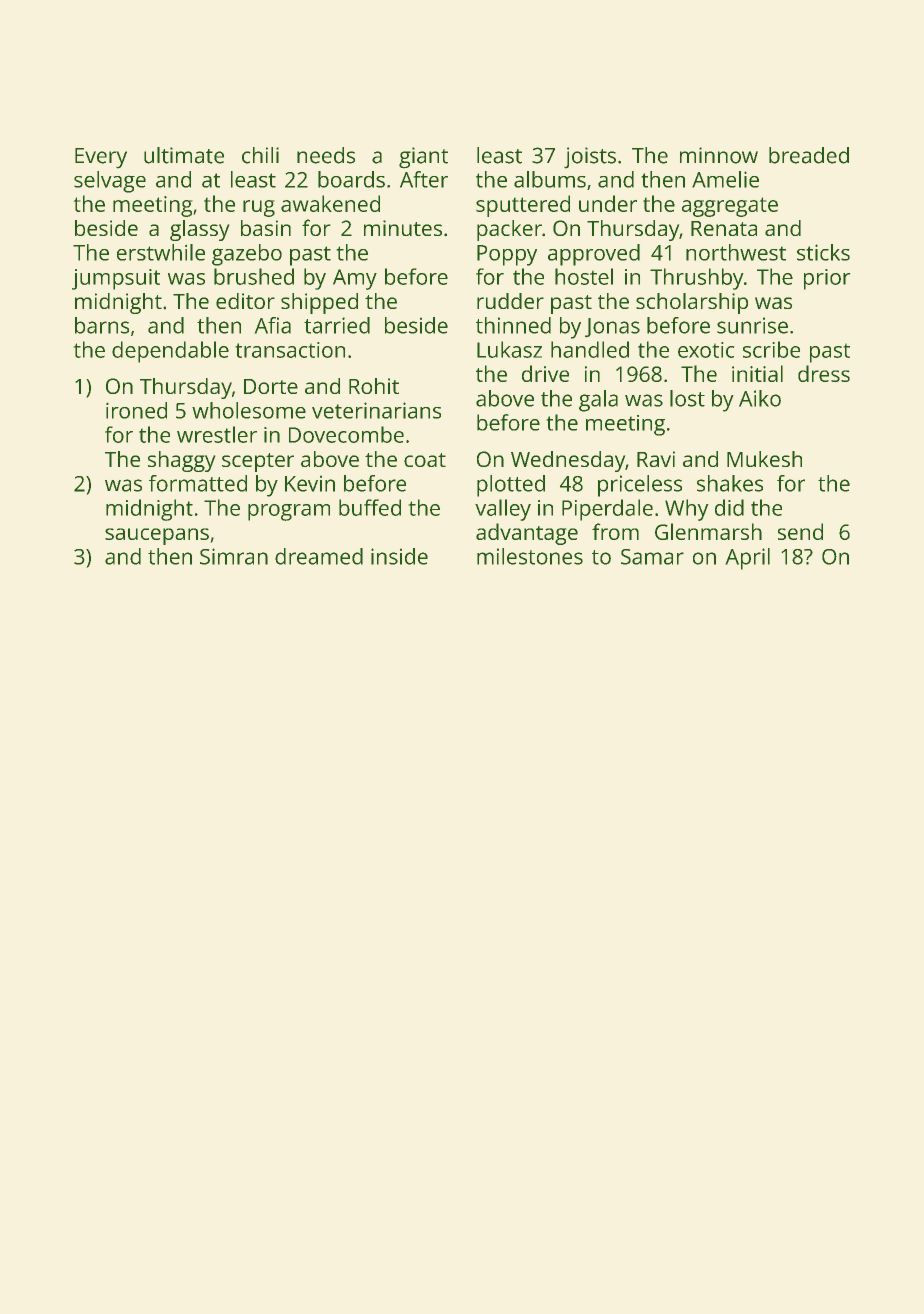 This page has height=1314, width=924. I want to click on chili, so click(260, 155).
